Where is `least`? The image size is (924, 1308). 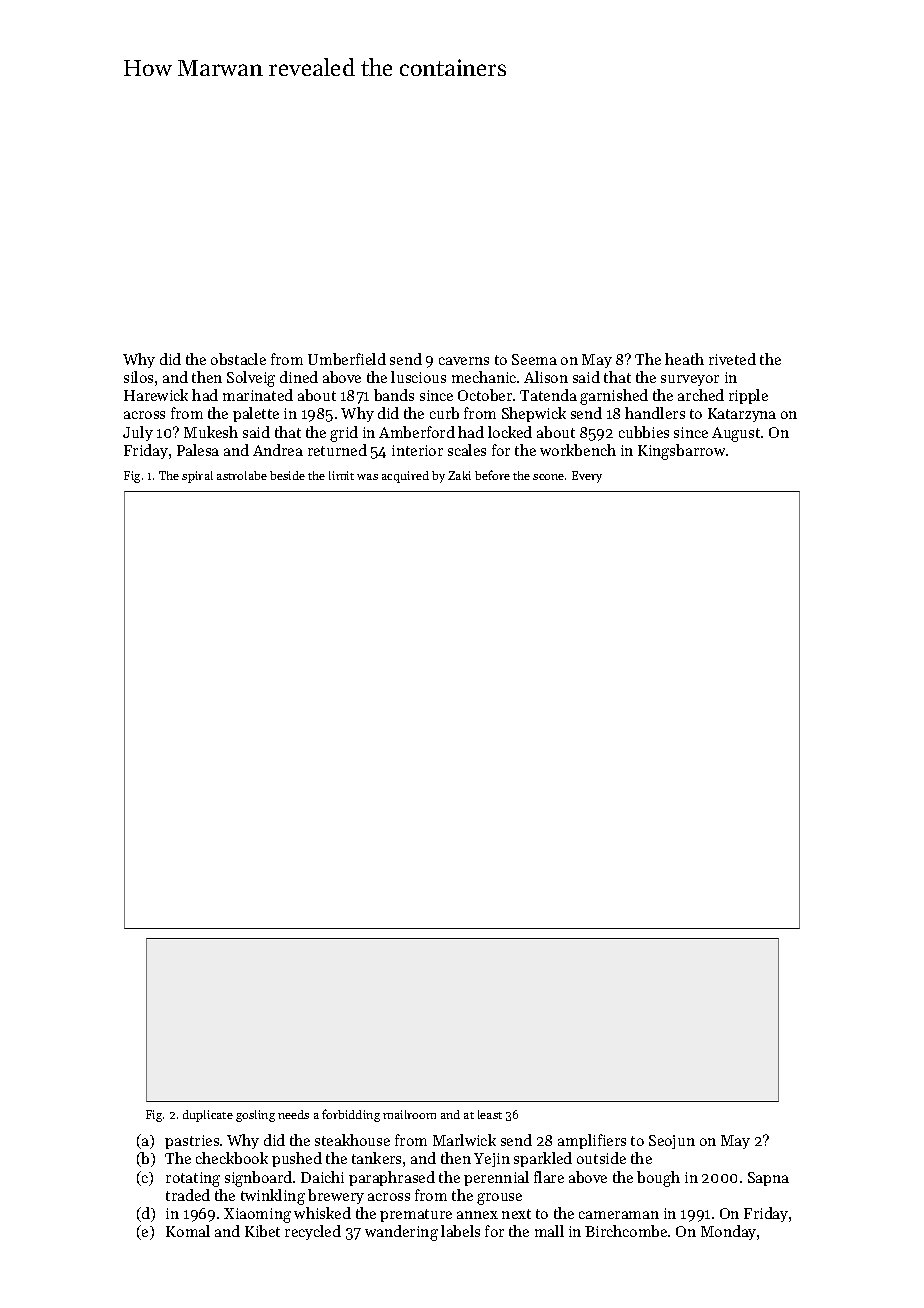
least is located at coordinates (490, 1114).
